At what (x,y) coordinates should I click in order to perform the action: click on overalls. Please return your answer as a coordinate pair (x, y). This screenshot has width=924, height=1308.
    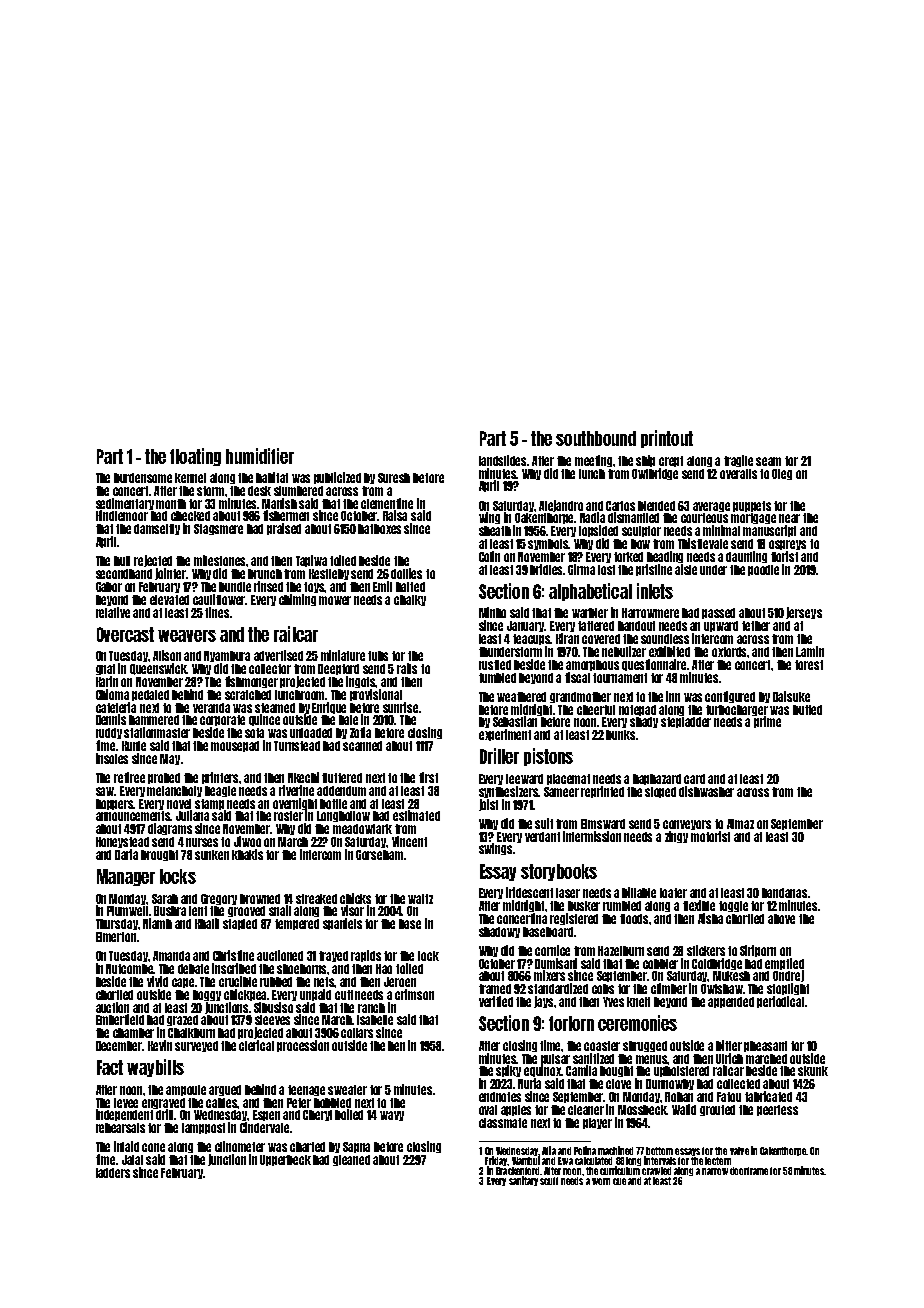
    Looking at the image, I should click on (738, 474).
